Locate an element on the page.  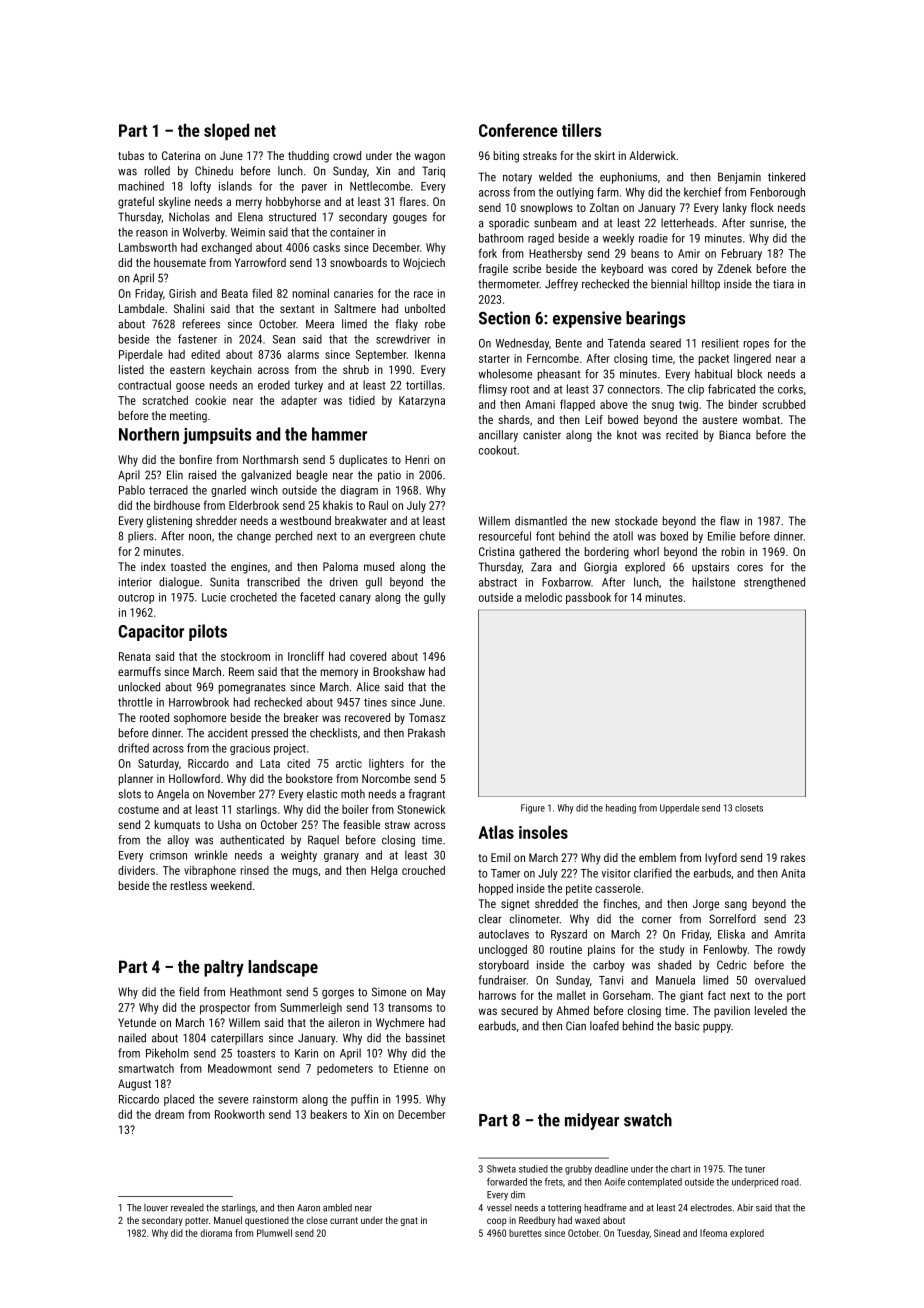
heading is located at coordinates (621, 809).
